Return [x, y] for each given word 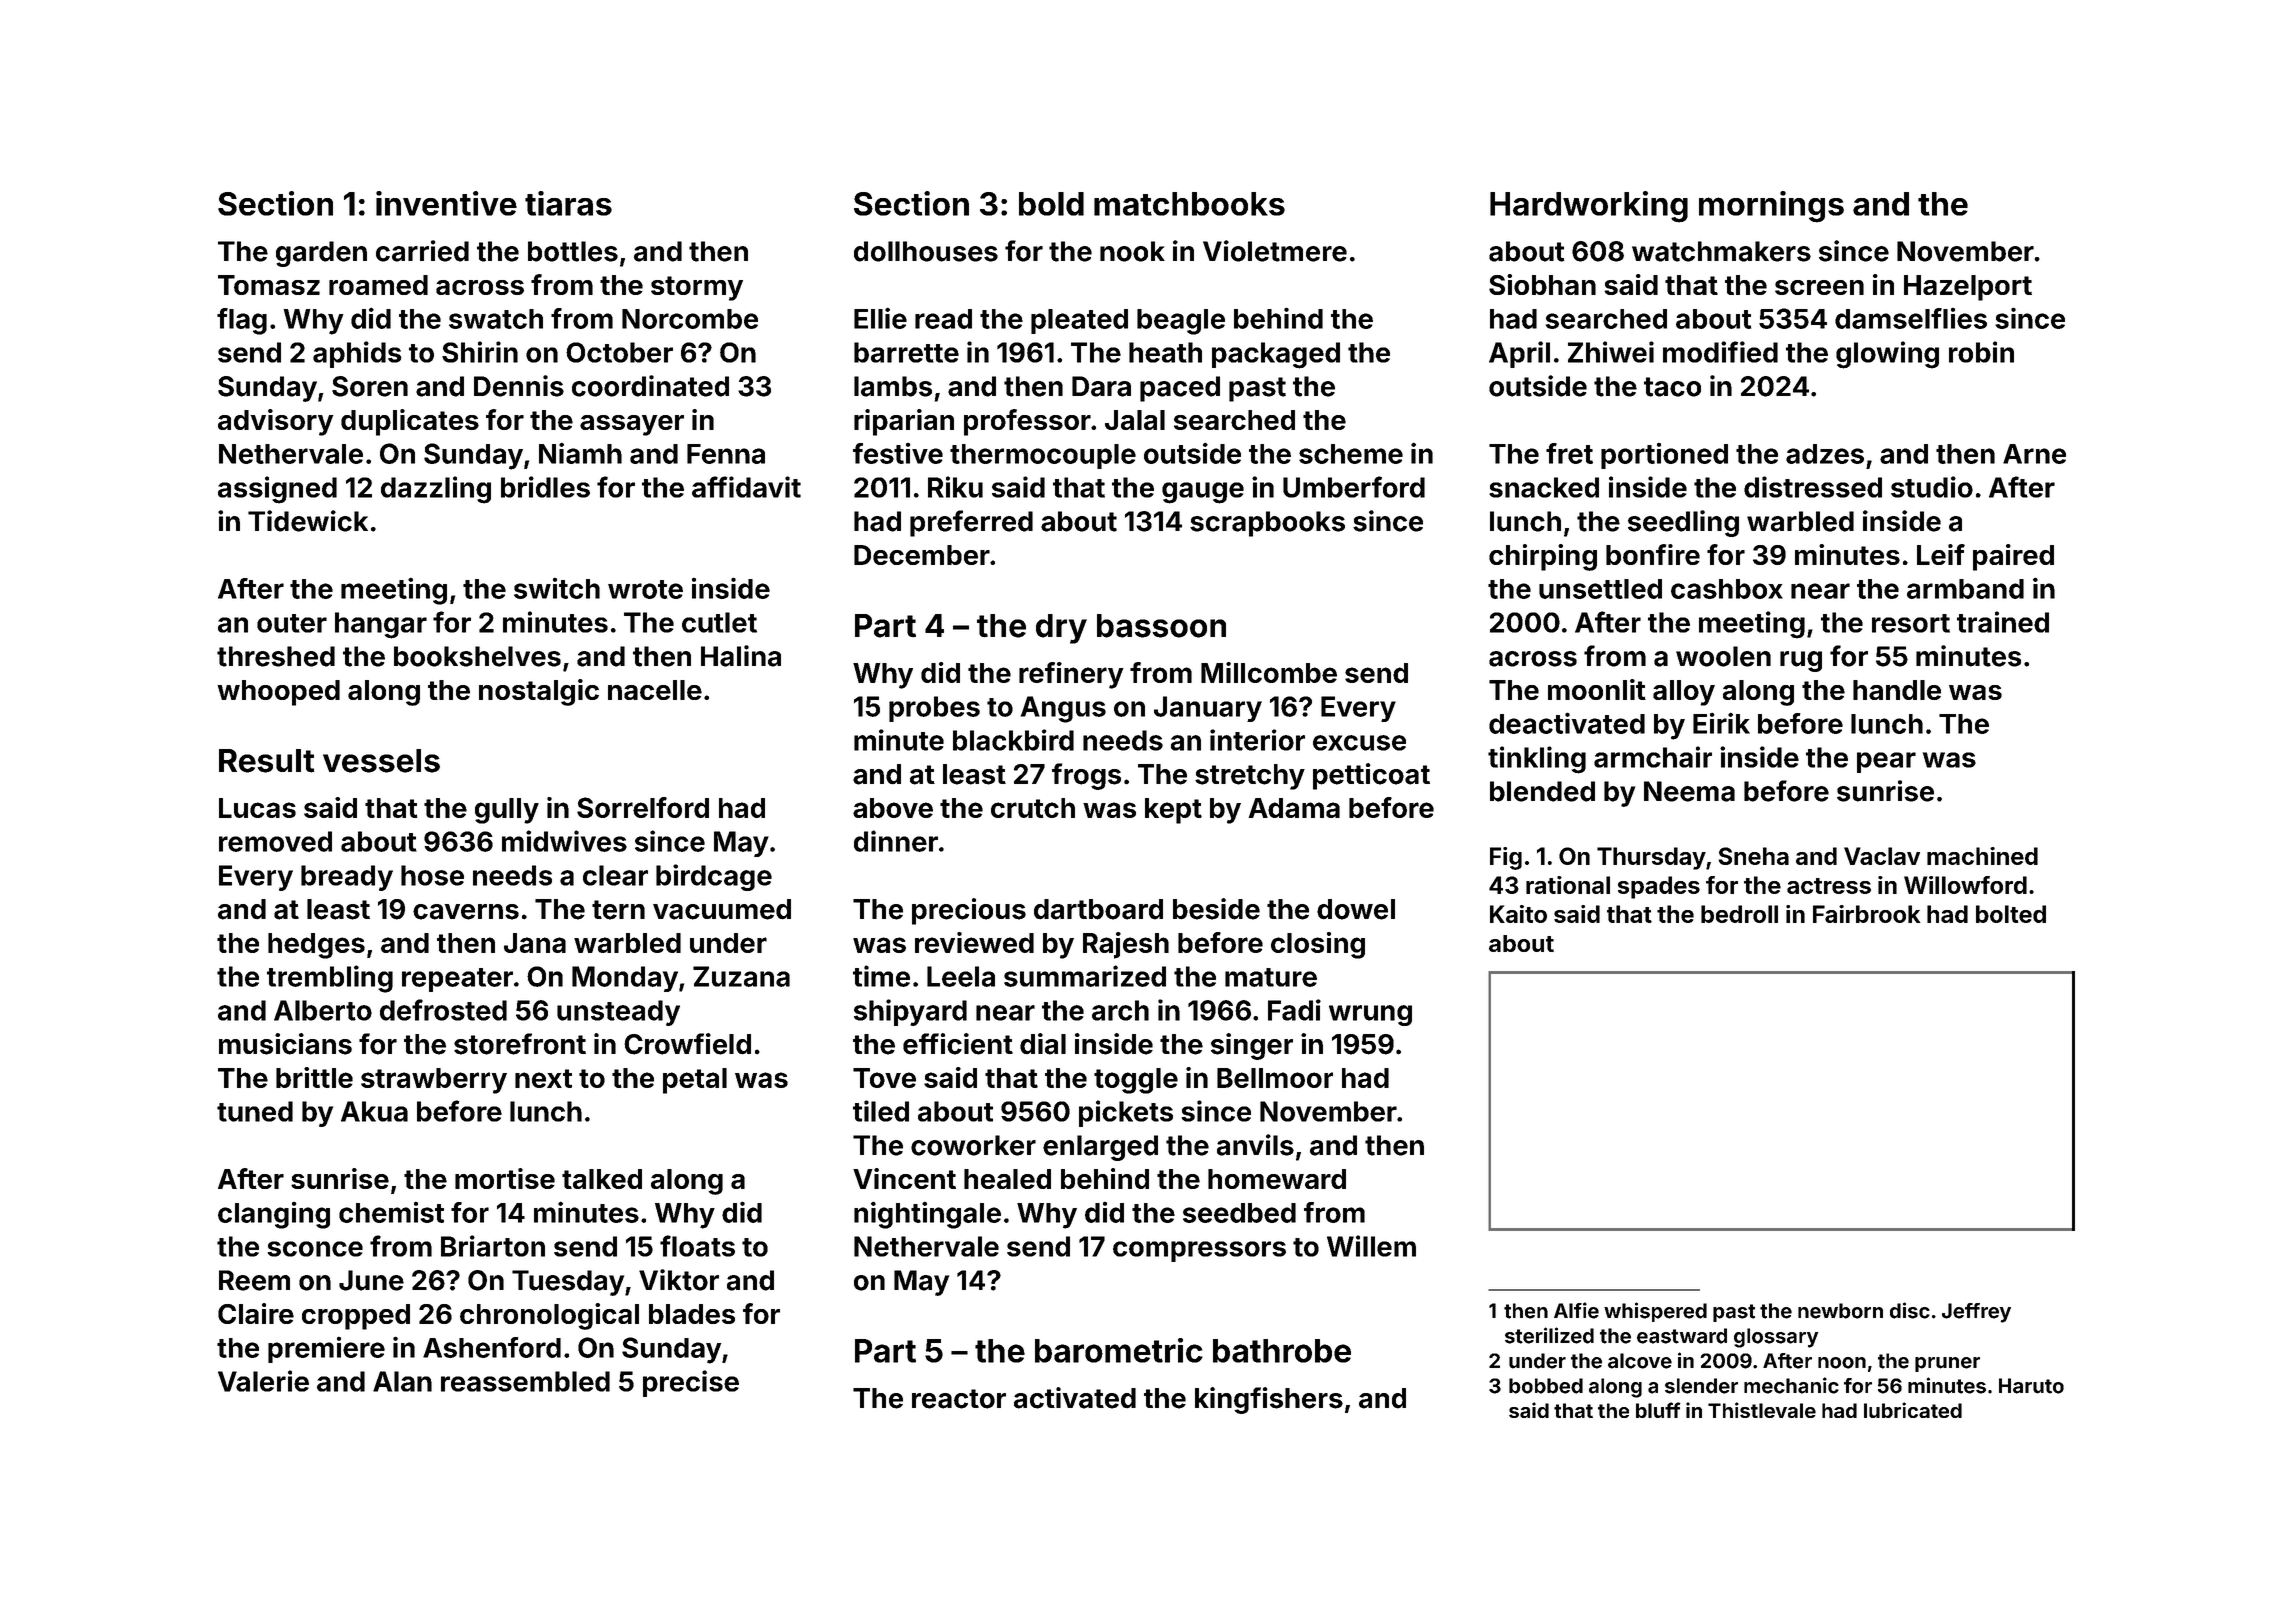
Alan [402, 1381]
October [619, 352]
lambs [893, 386]
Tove [884, 1078]
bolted [2011, 914]
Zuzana [741, 976]
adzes [1825, 454]
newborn [1840, 1311]
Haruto [2031, 1386]
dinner [896, 841]
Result [267, 761]
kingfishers [1269, 1400]
